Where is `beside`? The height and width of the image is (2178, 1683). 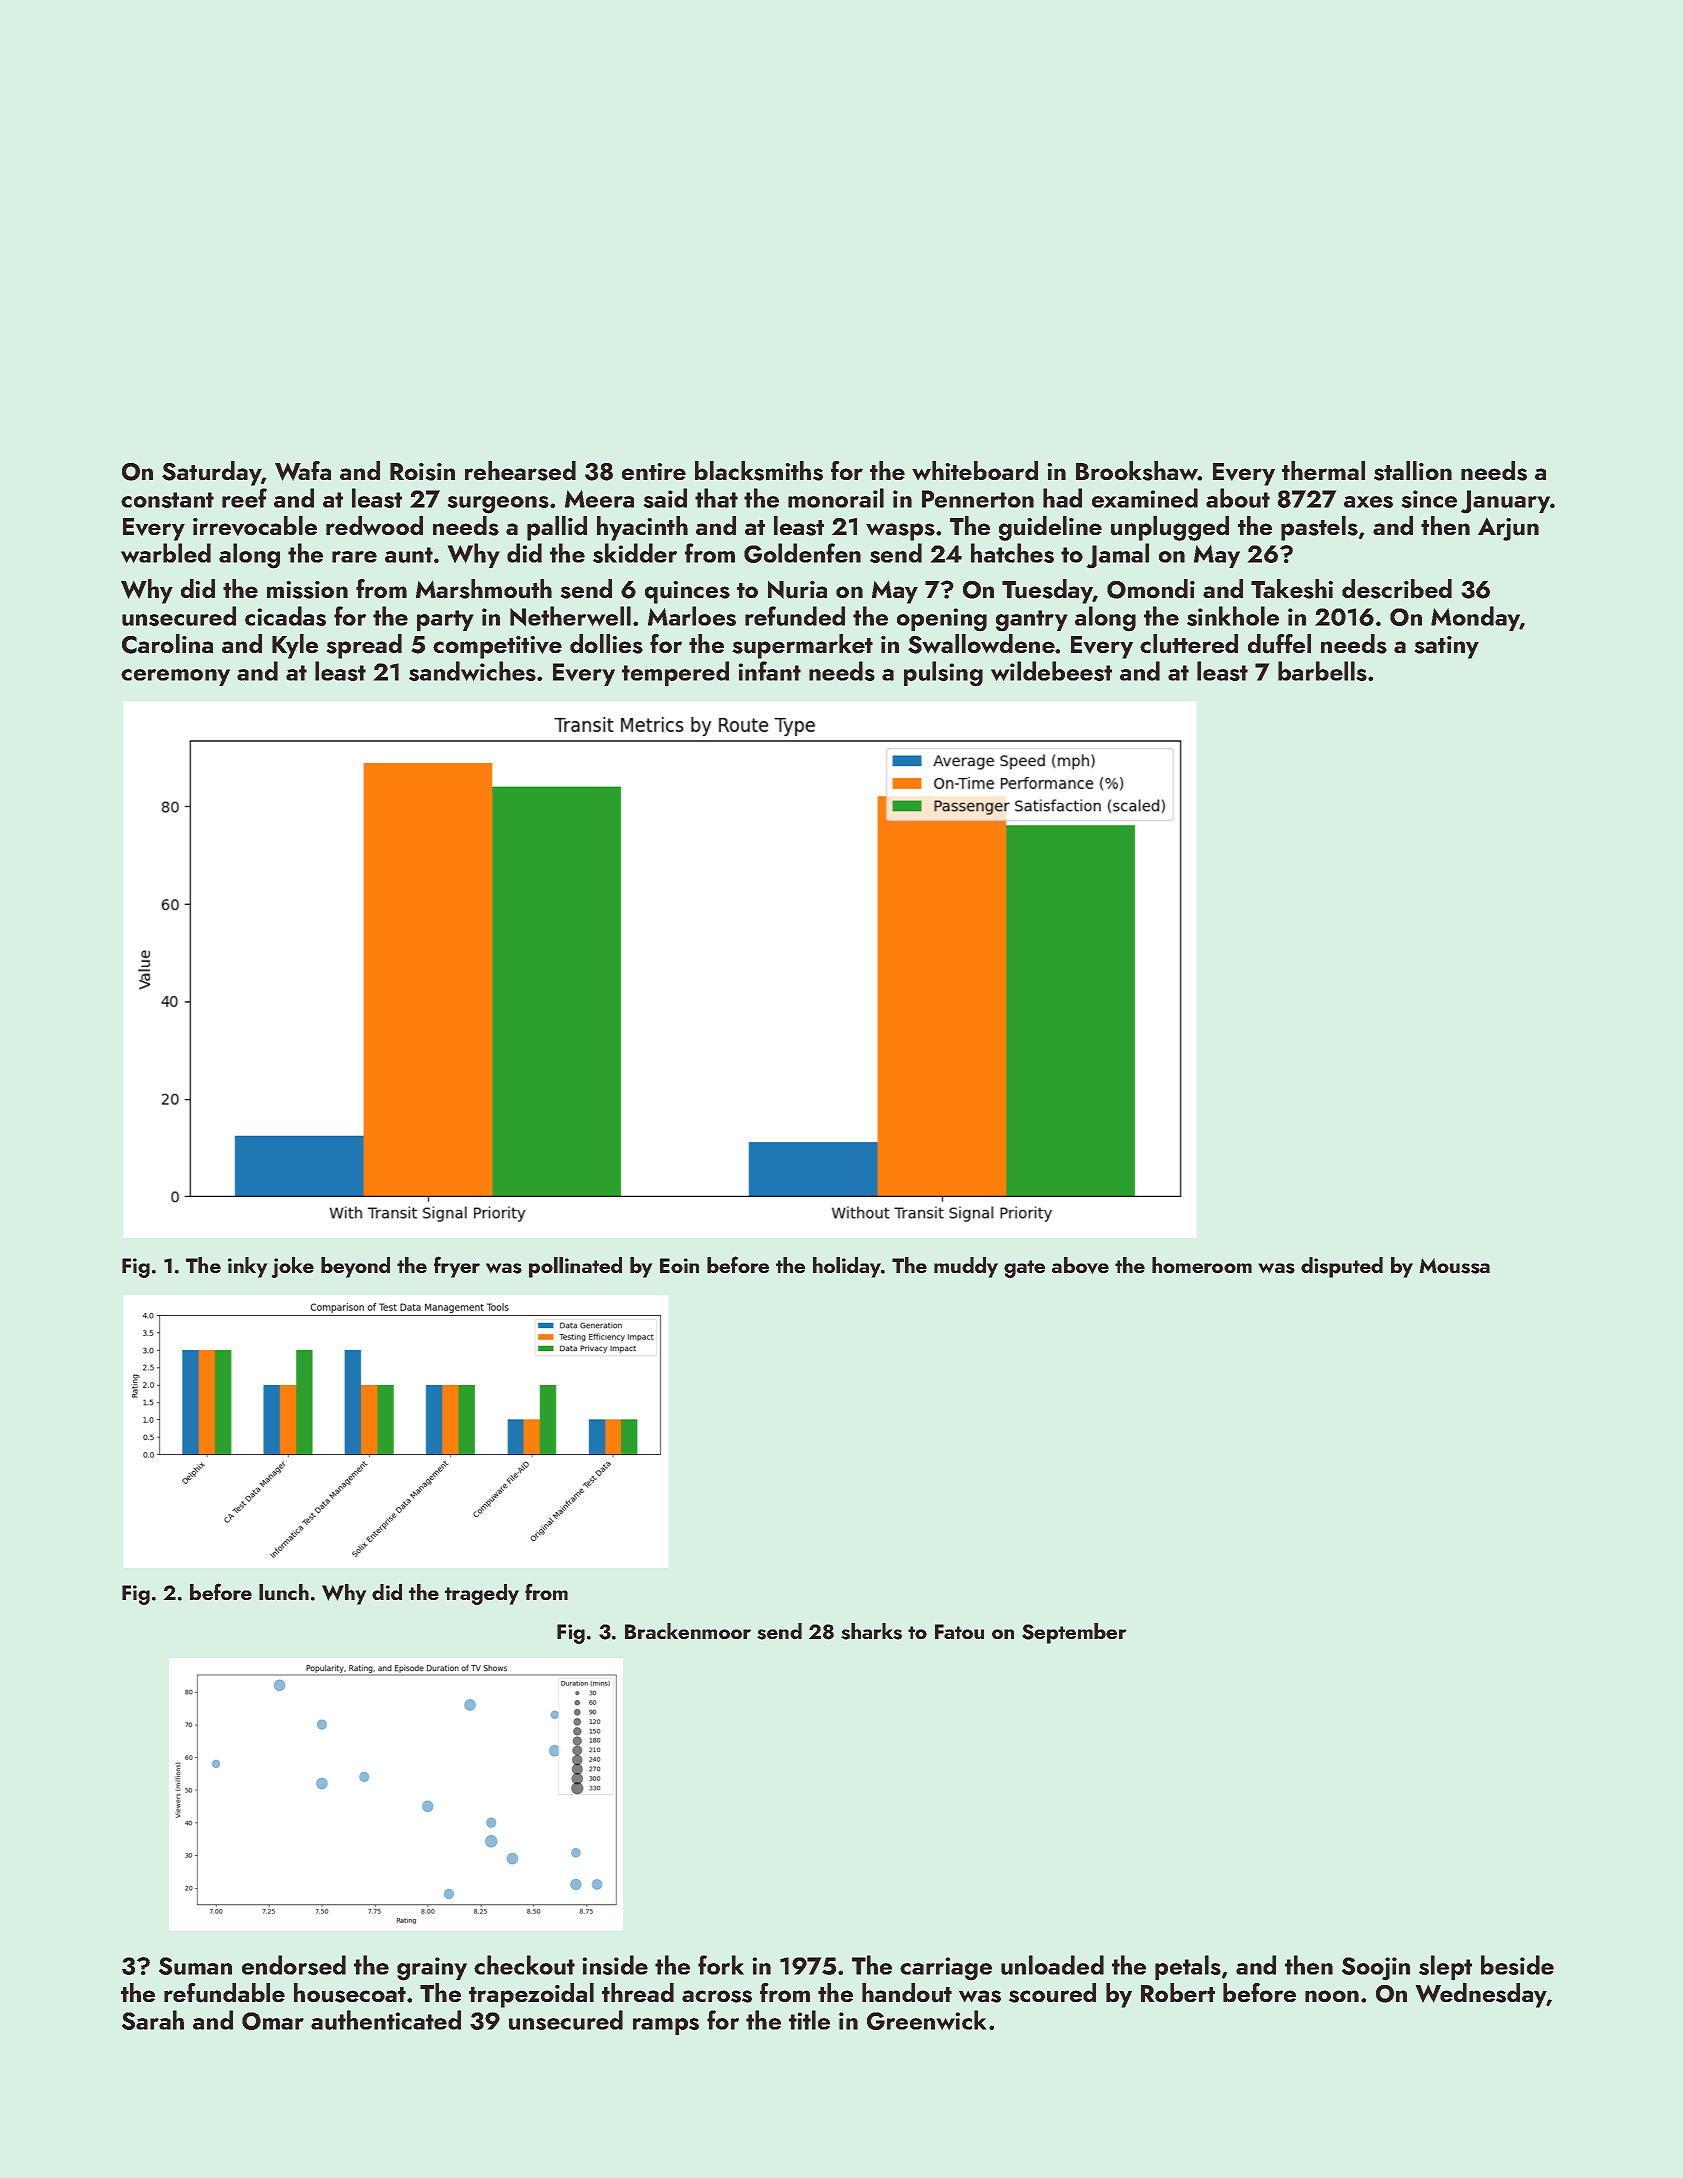 beside is located at coordinates (1517, 1965).
